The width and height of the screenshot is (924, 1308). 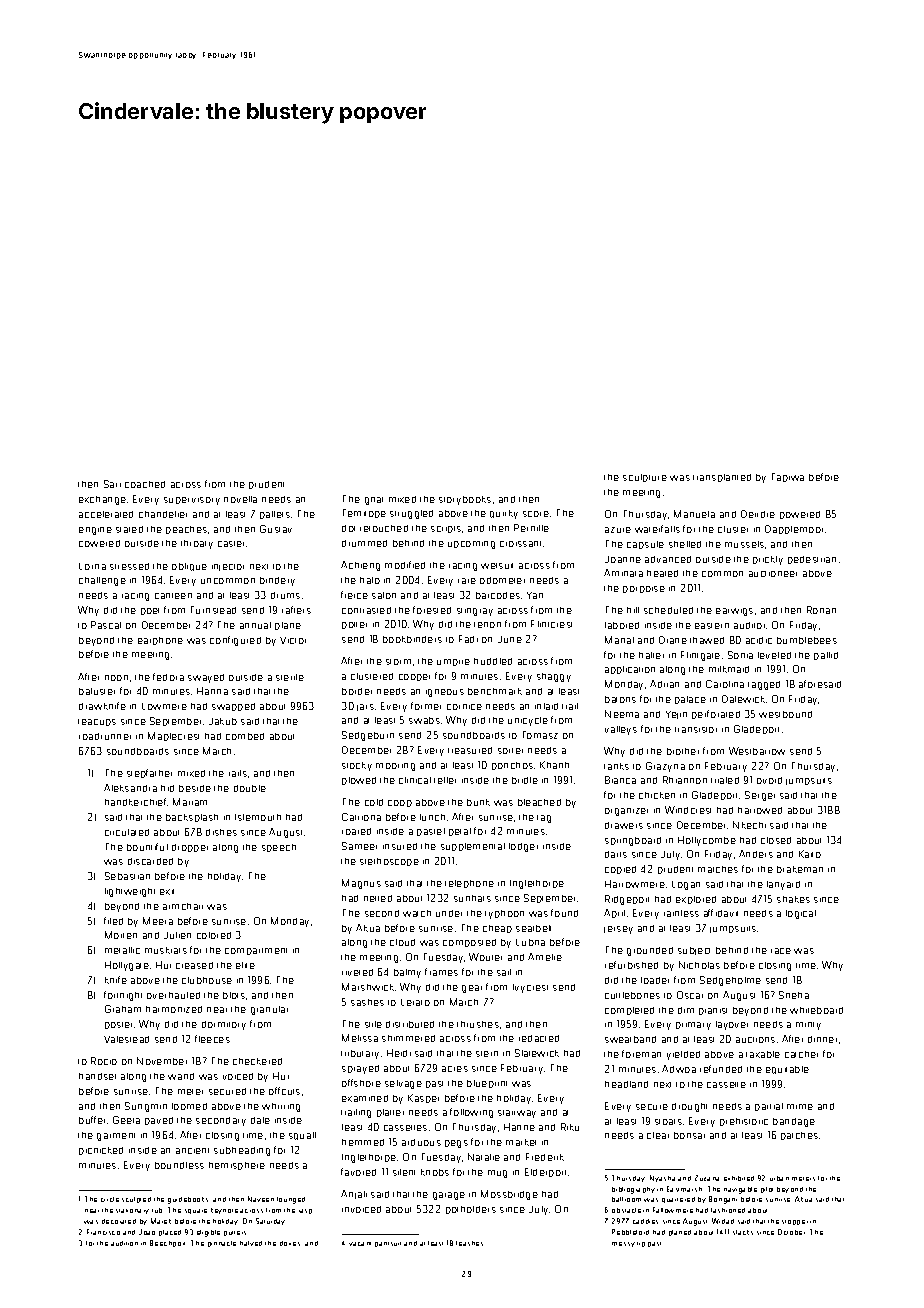 I want to click on transplanted, so click(x=722, y=478).
